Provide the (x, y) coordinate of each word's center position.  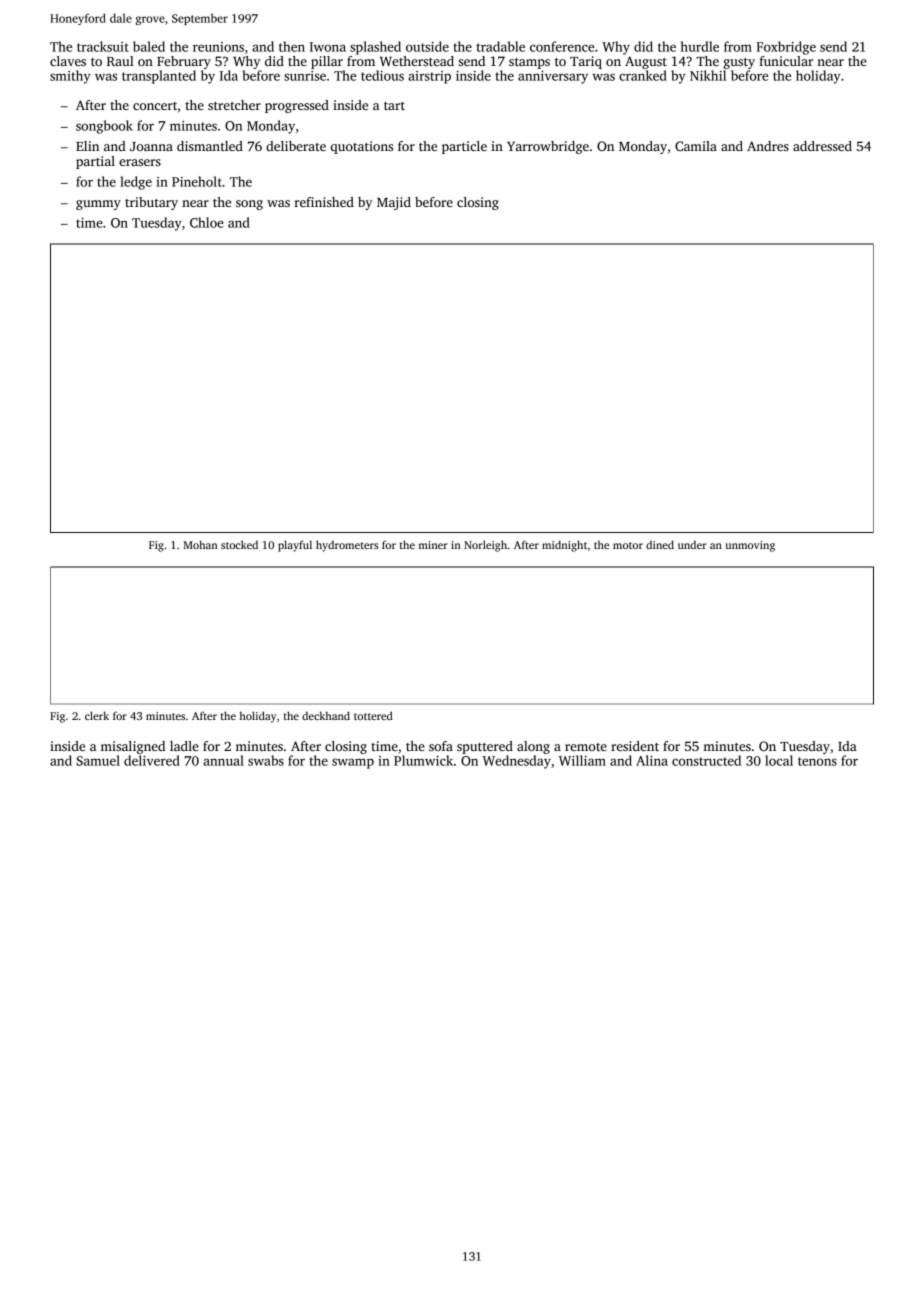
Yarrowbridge (548, 147)
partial (95, 162)
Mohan (200, 544)
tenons (817, 761)
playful (295, 546)
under (692, 545)
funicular (786, 61)
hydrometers (347, 546)
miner (433, 545)
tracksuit (103, 46)
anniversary (553, 77)
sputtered (485, 747)
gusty (739, 63)
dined (660, 544)
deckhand (326, 715)
